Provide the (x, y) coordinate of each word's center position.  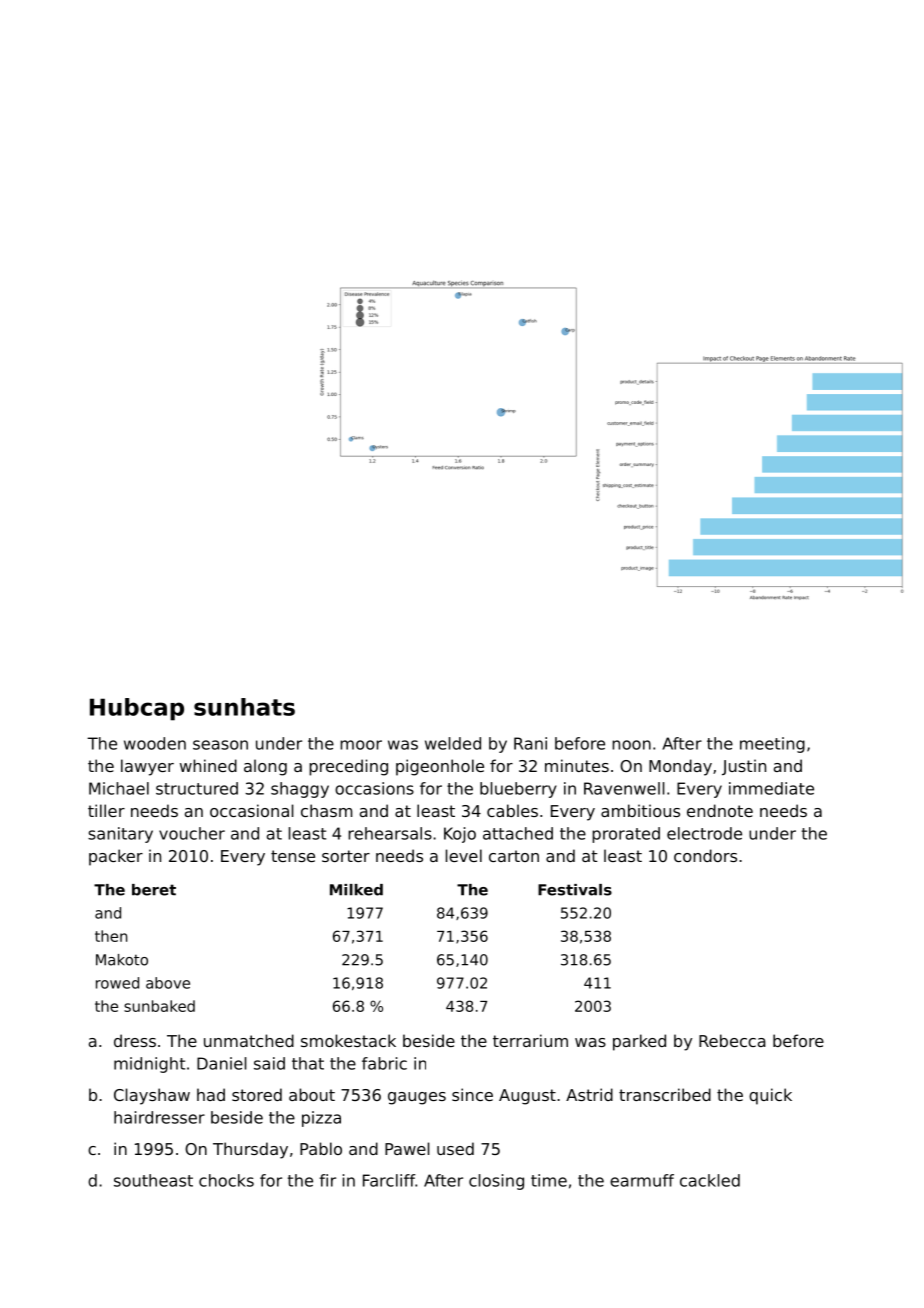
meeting (772, 745)
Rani (530, 743)
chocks (226, 1180)
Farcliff (389, 1180)
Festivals (575, 890)
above (168, 983)
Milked (356, 890)
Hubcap (137, 709)
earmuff (642, 1180)
